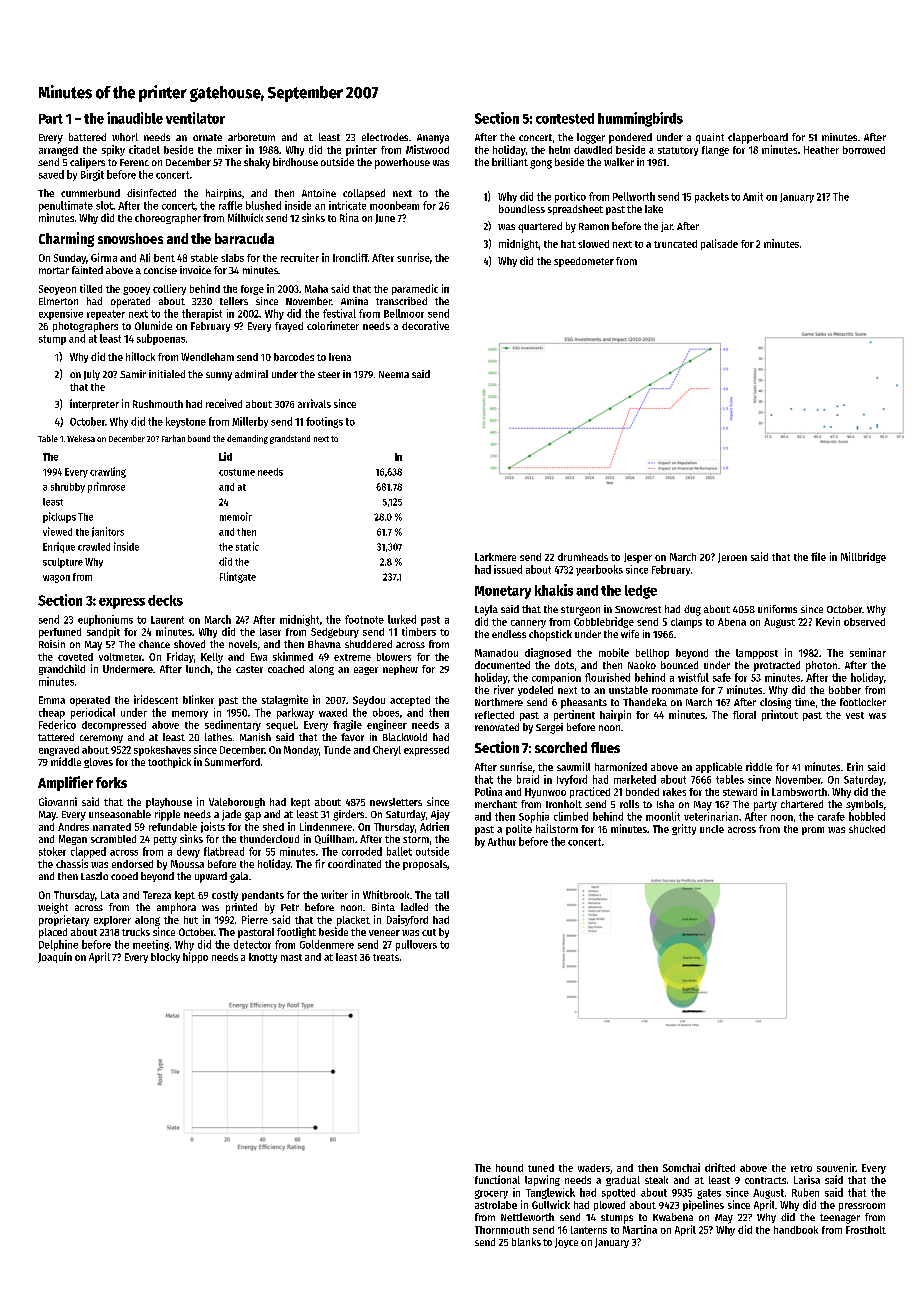 Image resolution: width=924 pixels, height=1308 pixels. Describe the element at coordinates (385, 137) in the screenshot. I see `electrodes` at that location.
